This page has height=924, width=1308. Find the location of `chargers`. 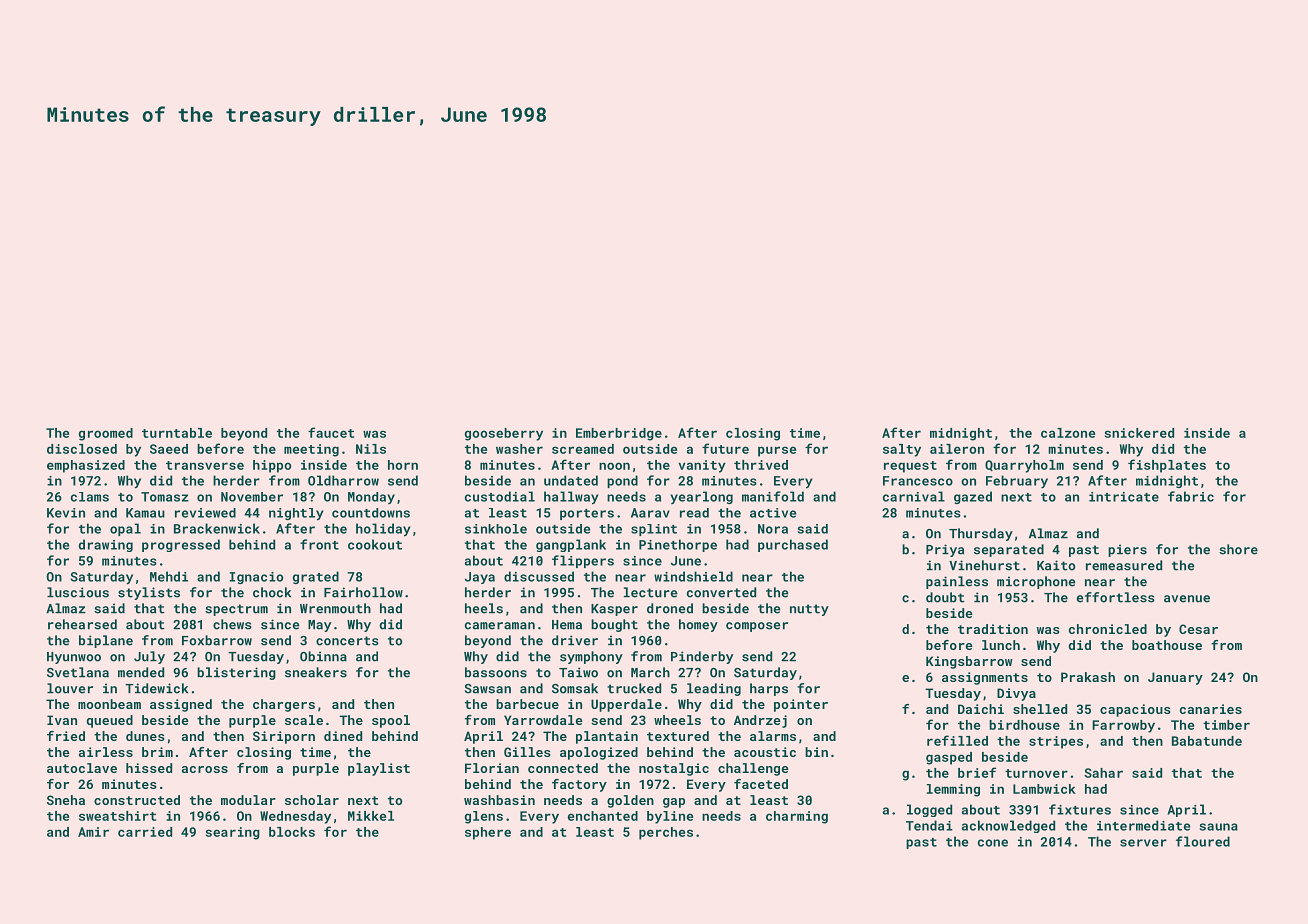

chargers is located at coordinates (284, 705).
